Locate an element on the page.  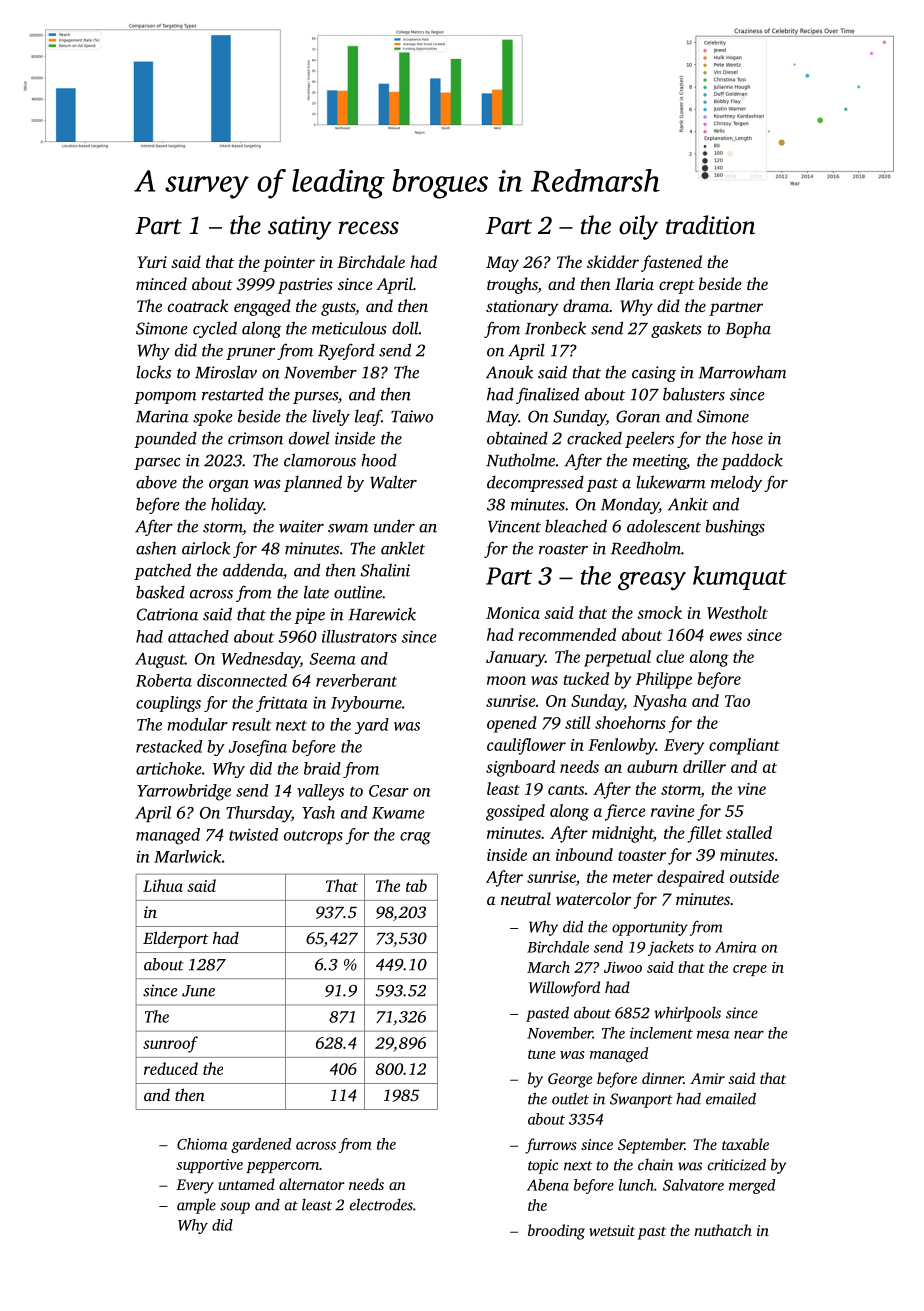
electrodes is located at coordinates (381, 1204).
